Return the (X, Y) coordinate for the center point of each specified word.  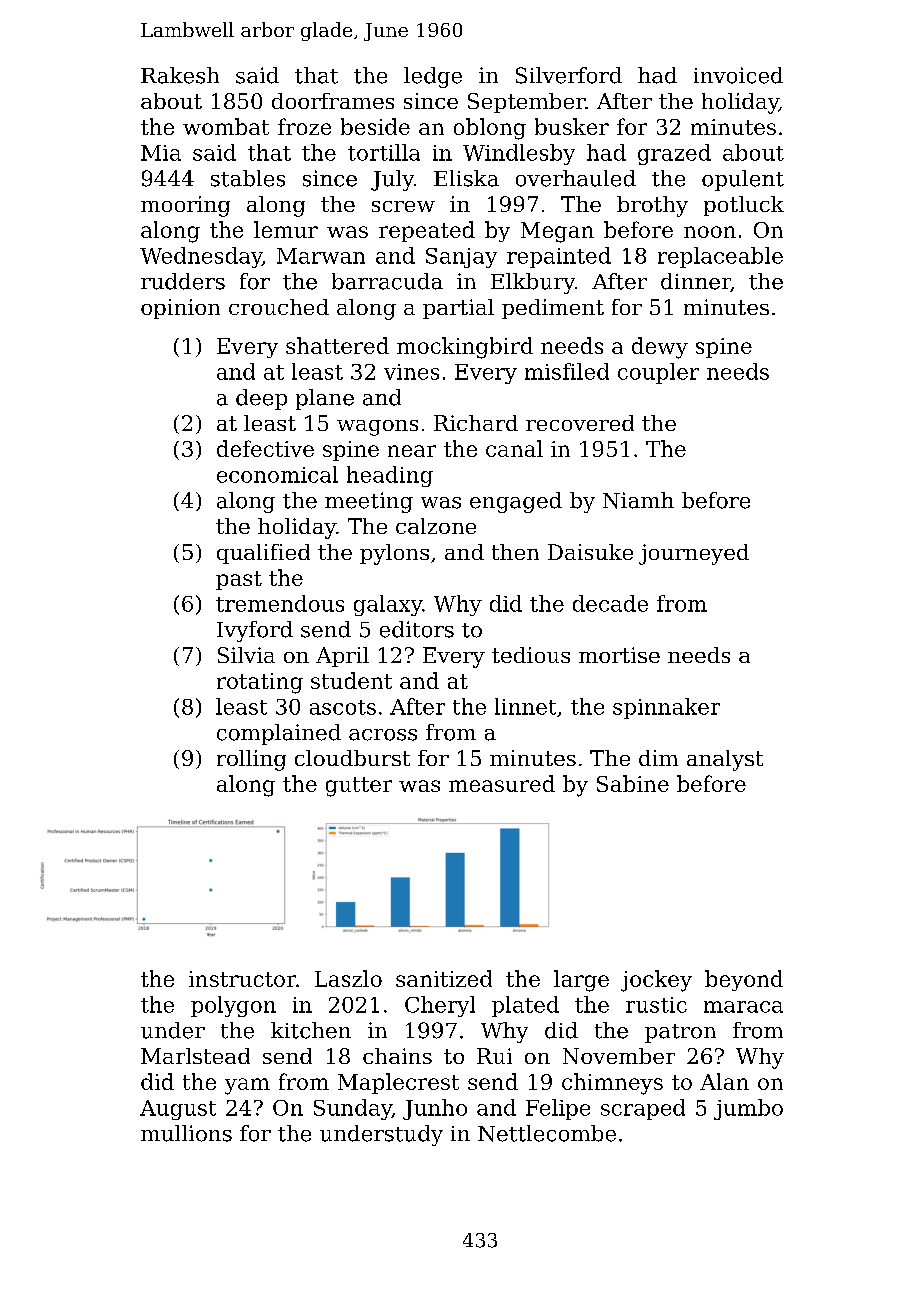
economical (277, 474)
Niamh (638, 500)
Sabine (633, 783)
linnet (525, 706)
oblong (490, 129)
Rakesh (180, 75)
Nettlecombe (547, 1133)
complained (279, 734)
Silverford (569, 75)
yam (247, 1086)
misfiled (567, 371)
